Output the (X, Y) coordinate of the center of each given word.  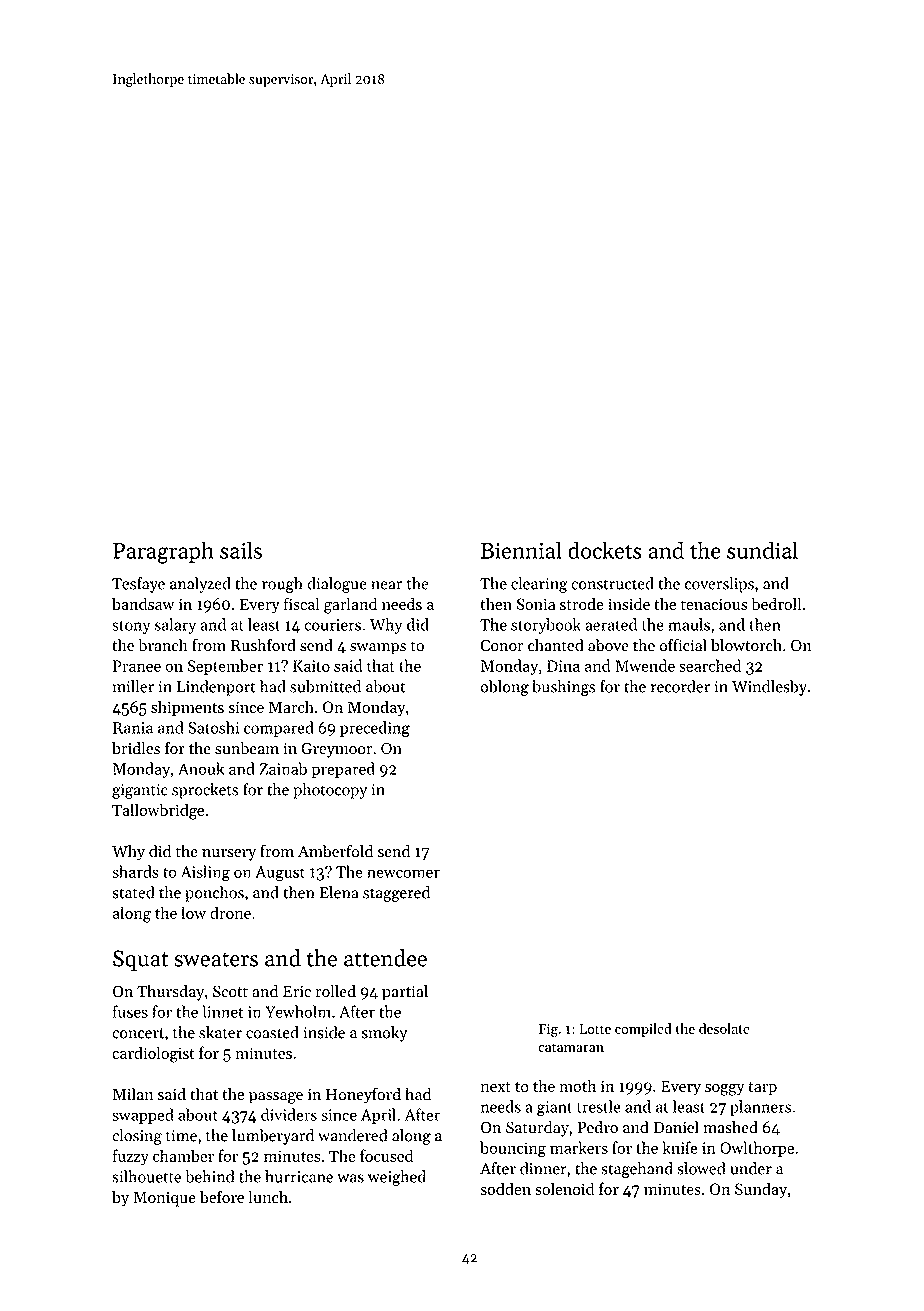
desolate (724, 1028)
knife (680, 1147)
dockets (605, 550)
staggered (396, 894)
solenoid (564, 1188)
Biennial (521, 550)
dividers (289, 1114)
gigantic (140, 791)
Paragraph (163, 552)
